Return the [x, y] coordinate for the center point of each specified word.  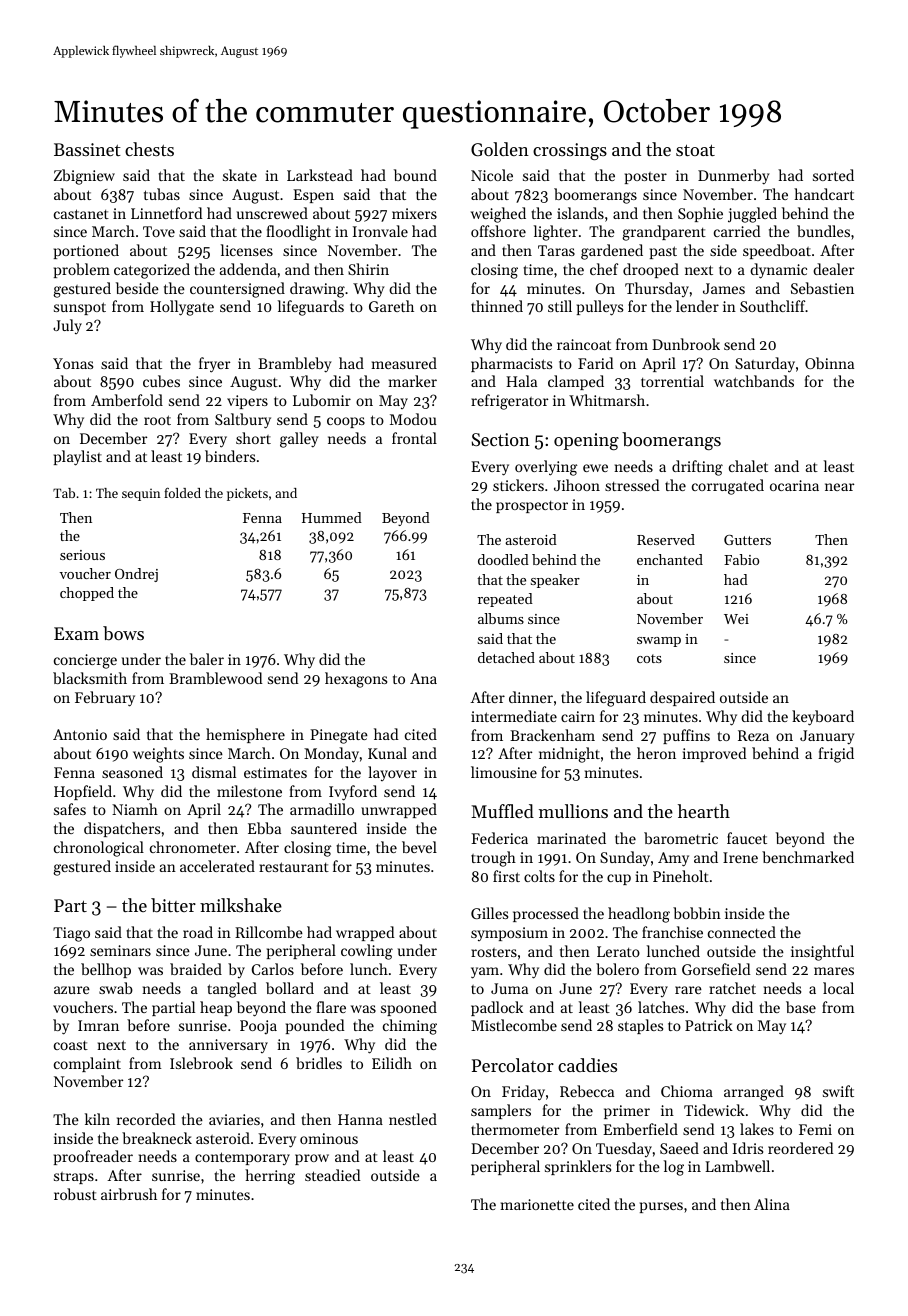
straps [74, 1178]
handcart [824, 194]
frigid [836, 755]
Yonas [73, 363]
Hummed [332, 517]
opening [586, 441]
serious [82, 555]
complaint [87, 1064]
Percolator [513, 1065]
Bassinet [87, 149]
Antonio [80, 734]
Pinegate [339, 736]
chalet [748, 466]
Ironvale [380, 231]
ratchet [732, 988]
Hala [521, 381]
